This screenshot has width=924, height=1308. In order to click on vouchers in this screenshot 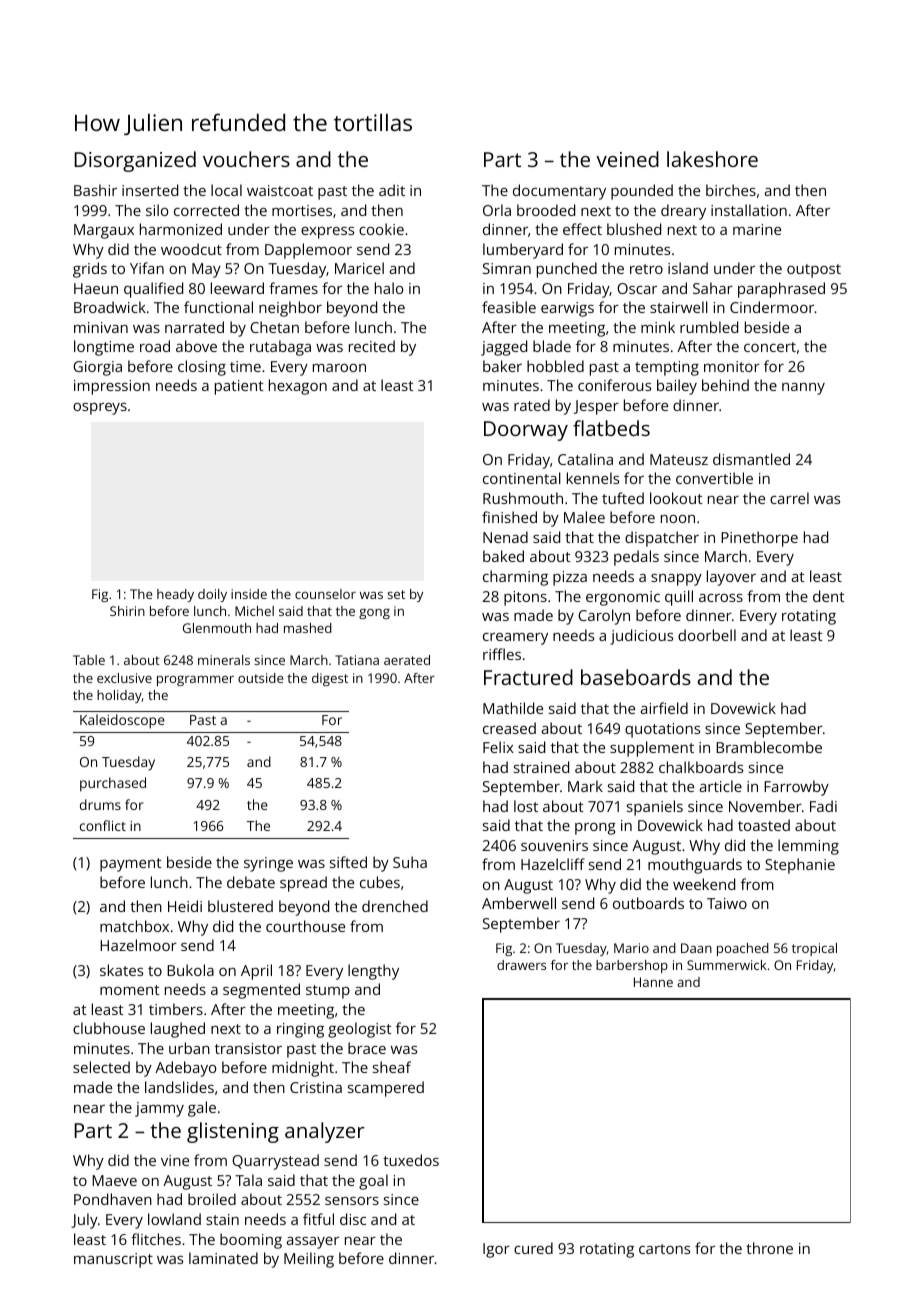, I will do `click(246, 159)`.
